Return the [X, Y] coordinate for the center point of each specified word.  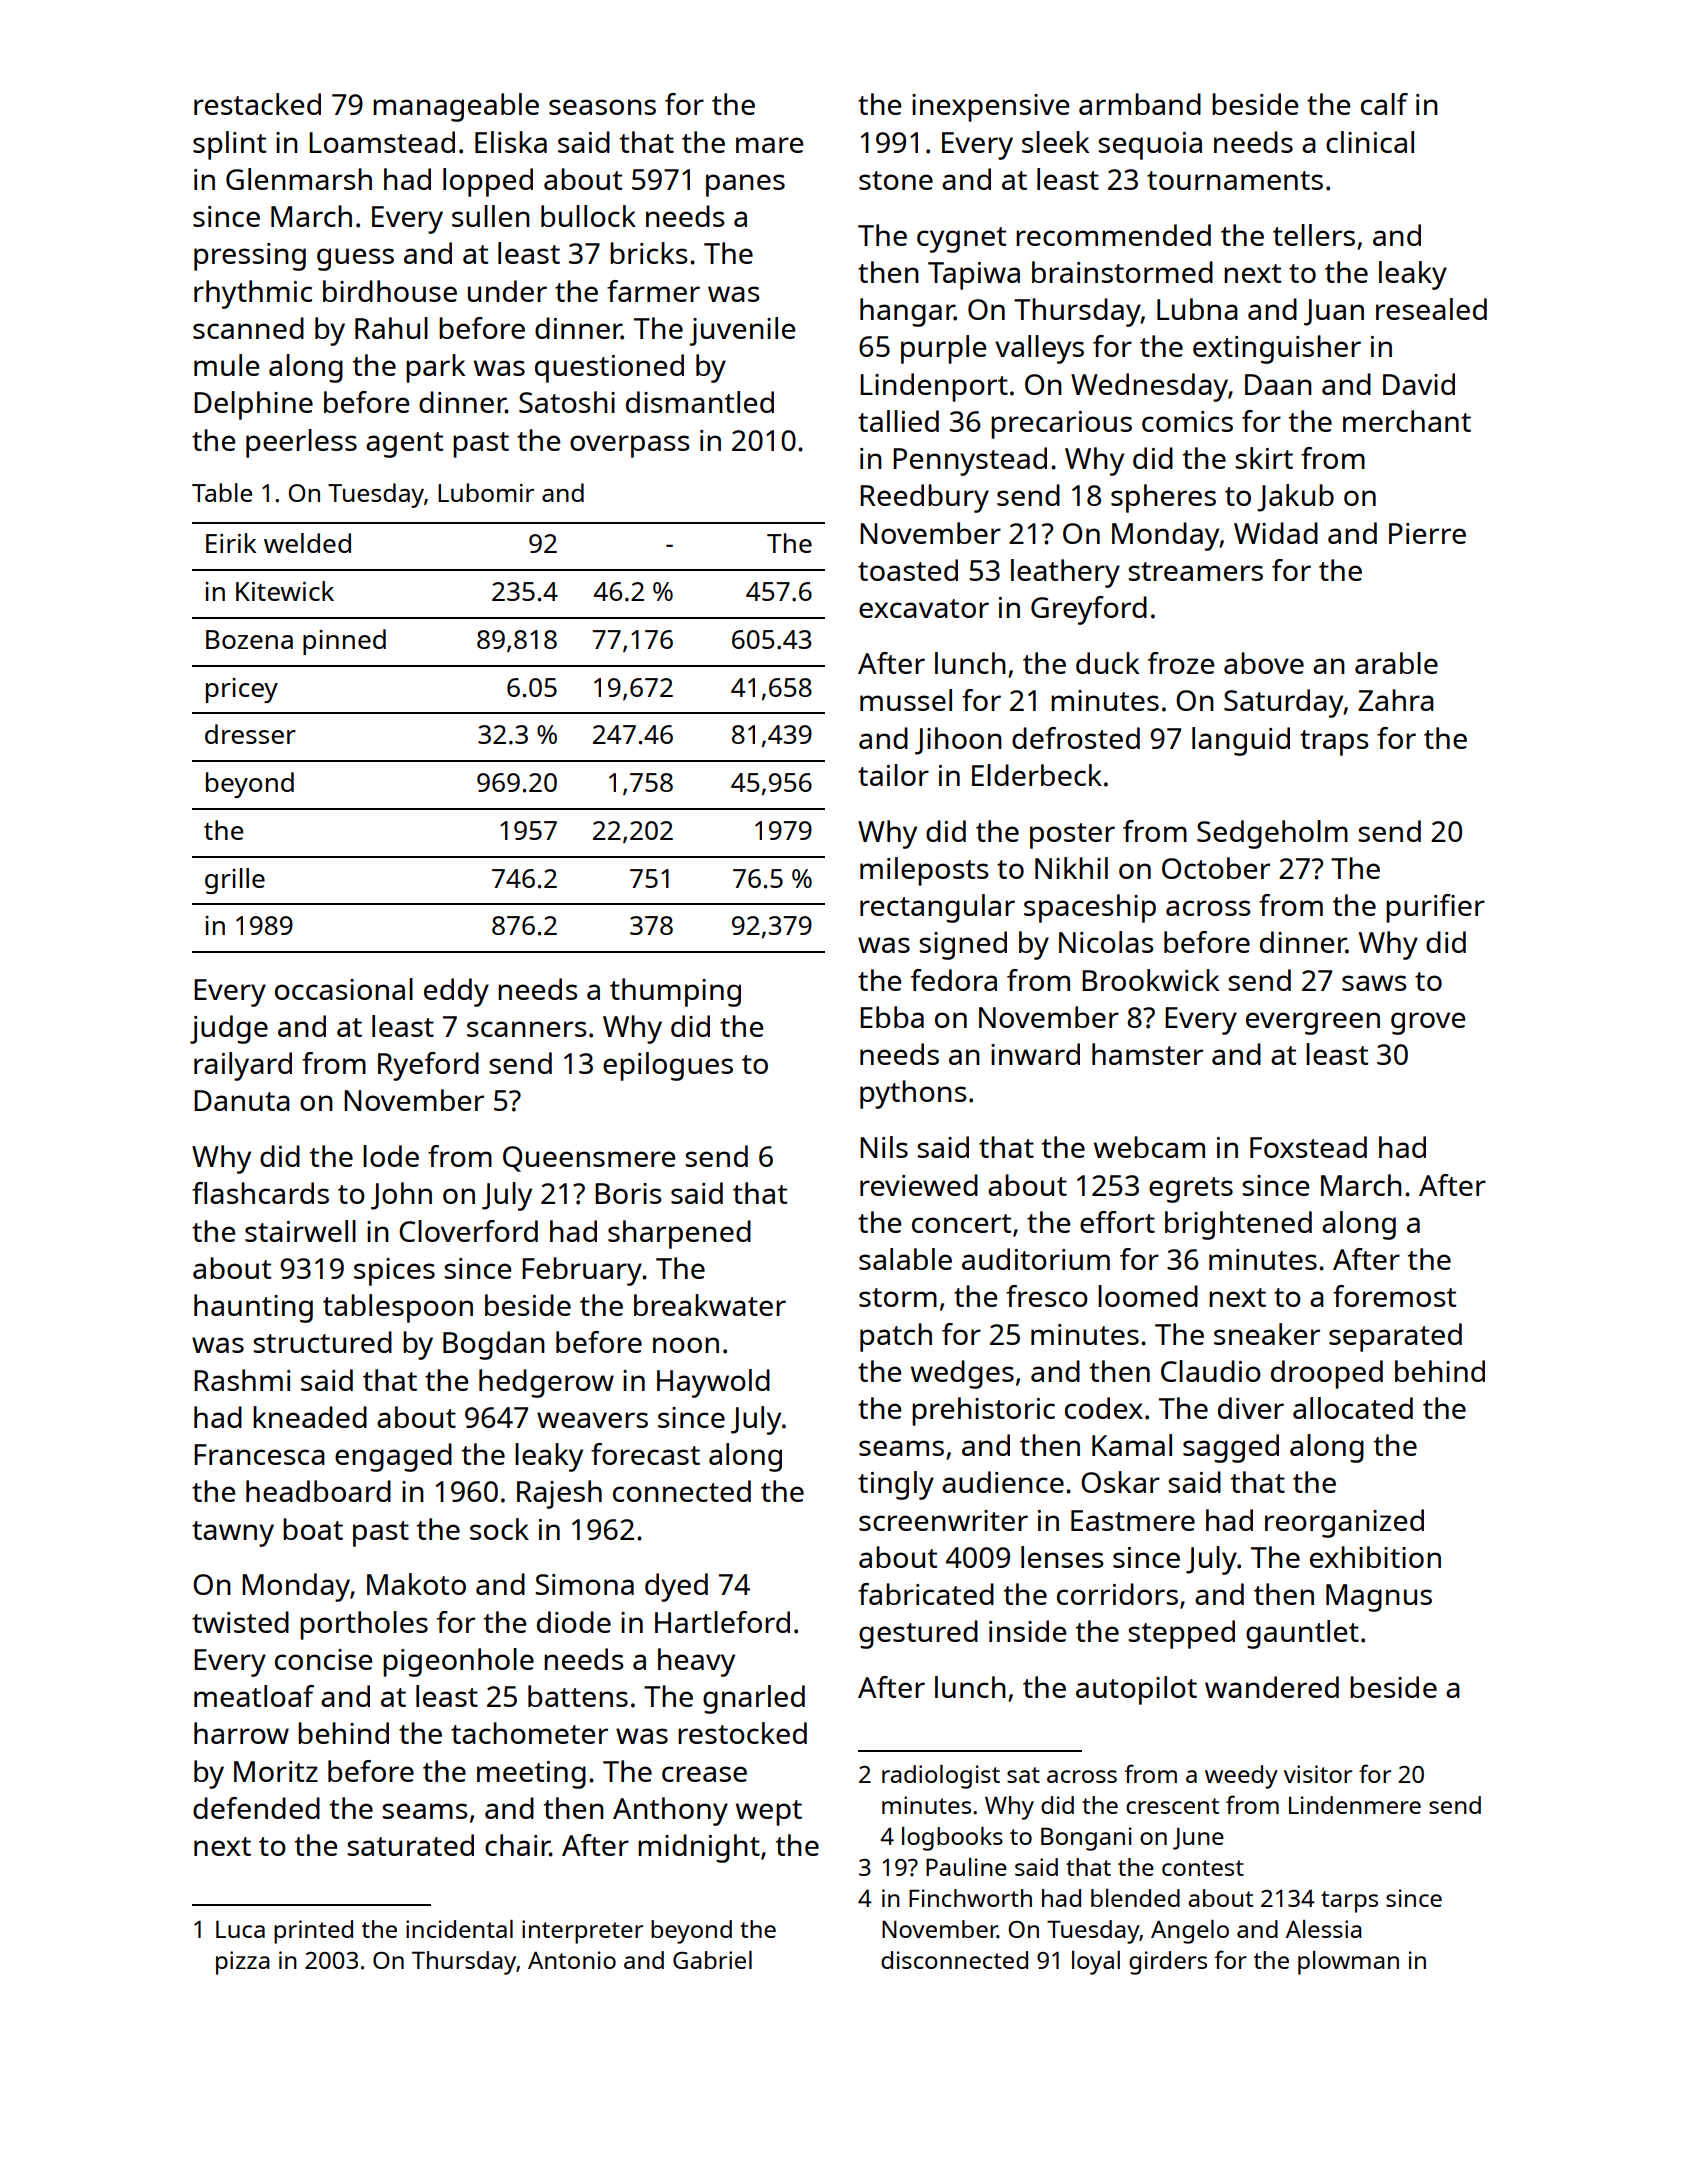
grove [1428, 1023]
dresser [250, 734]
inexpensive [990, 108]
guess [355, 259]
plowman [1348, 1963]
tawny [233, 1534]
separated [1395, 1337]
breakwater [710, 1305]
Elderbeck [1037, 775]
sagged [1231, 1448]
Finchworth [970, 1898]
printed [313, 1932]
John [401, 1196]
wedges [962, 1374]
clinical [1370, 142]
